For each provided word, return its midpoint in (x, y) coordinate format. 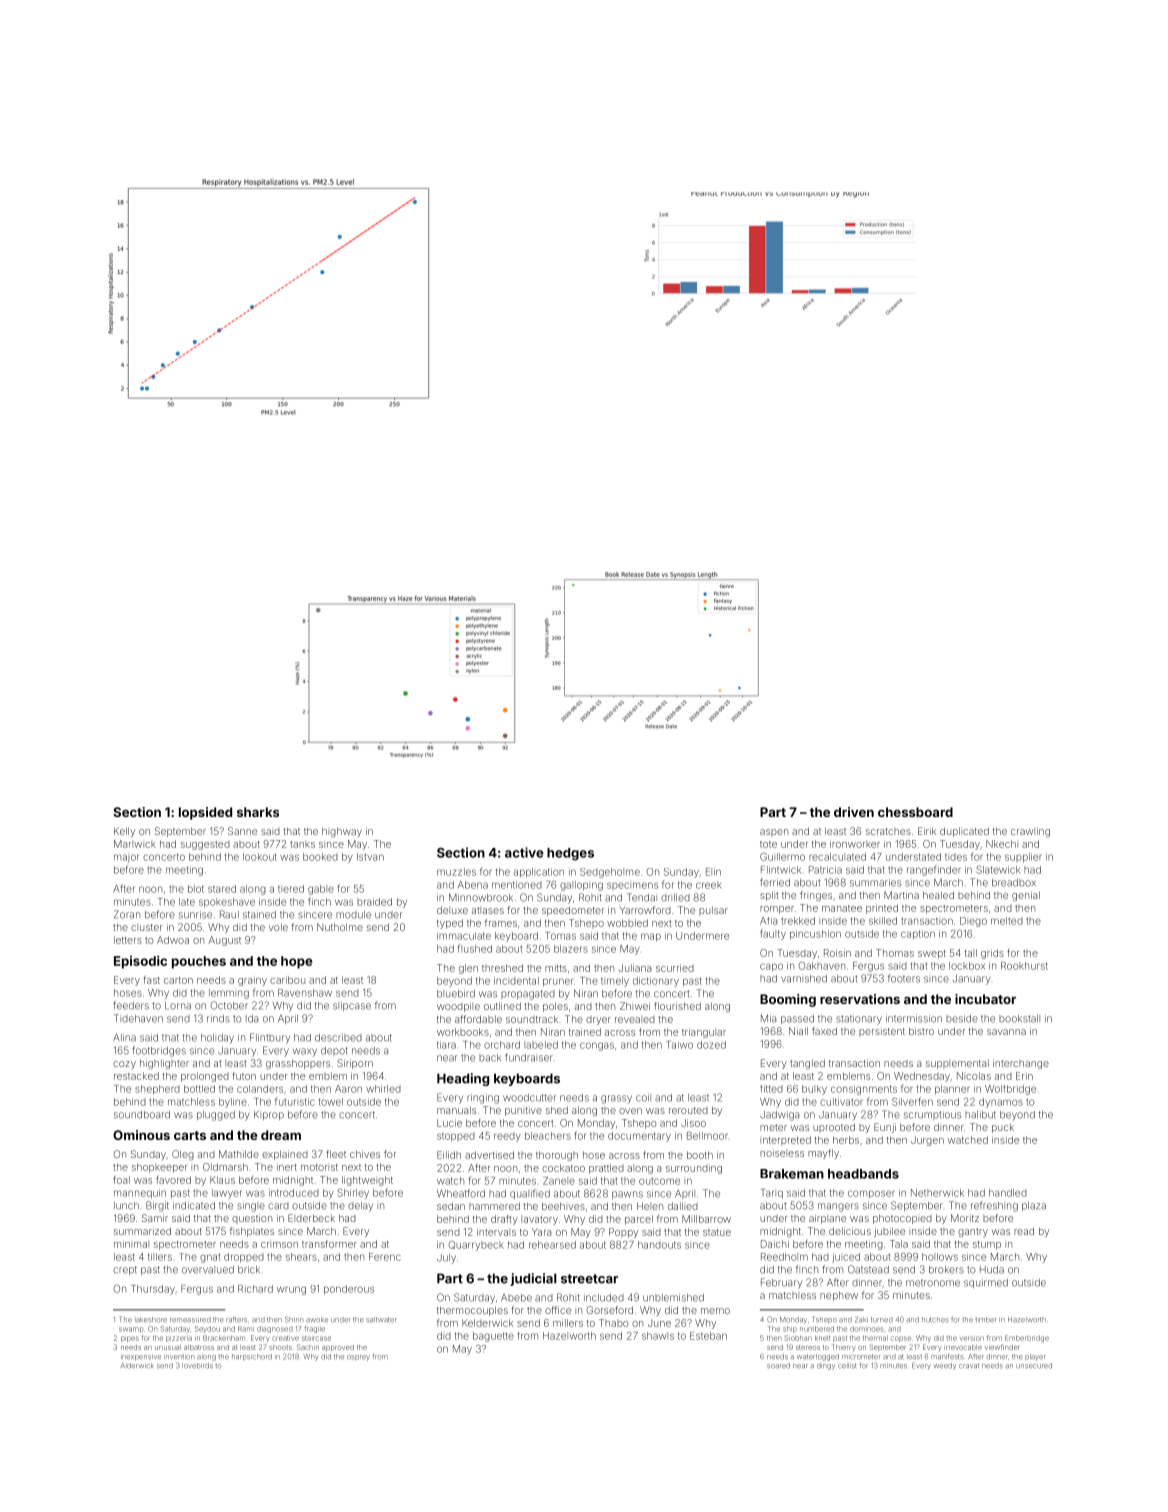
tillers (160, 1257)
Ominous (141, 1135)
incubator (985, 999)
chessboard (915, 812)
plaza (1034, 1206)
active (524, 852)
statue (717, 1232)
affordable (478, 1019)
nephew (839, 1296)
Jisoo (693, 1123)
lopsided (205, 813)
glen (468, 969)
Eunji (885, 1128)
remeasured (190, 1320)
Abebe (516, 1298)
